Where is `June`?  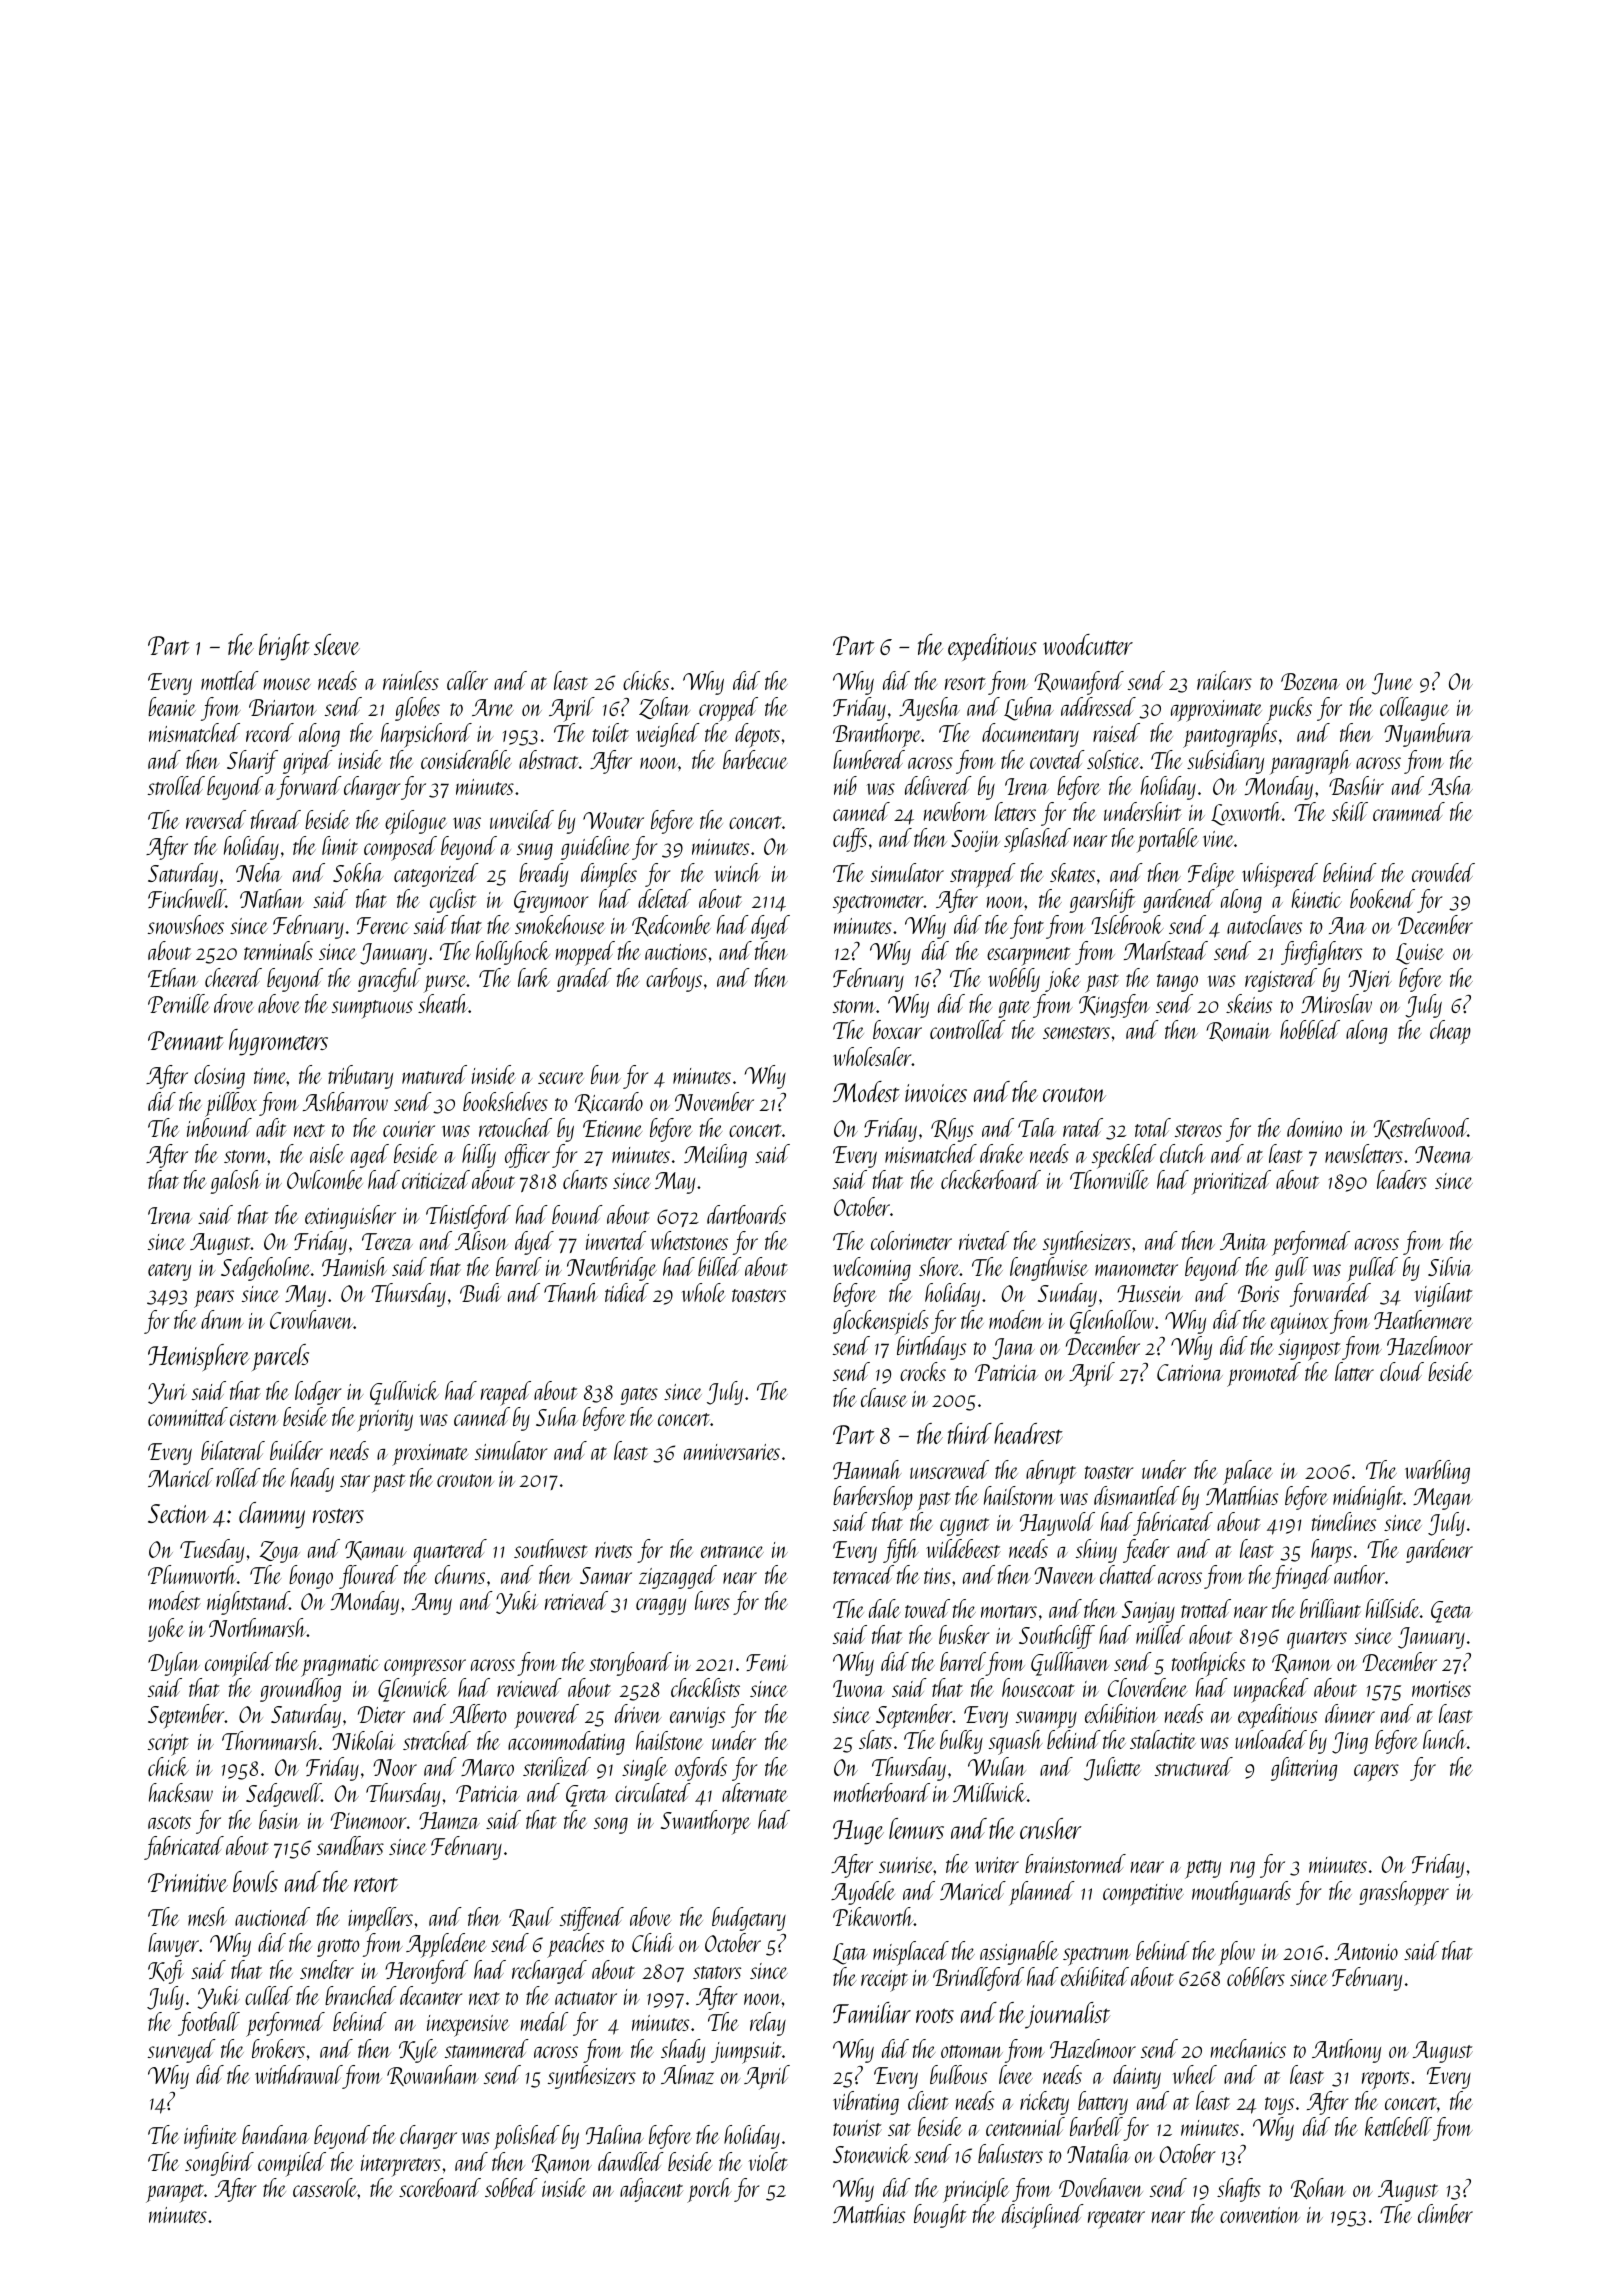
June is located at coordinates (1392, 684).
